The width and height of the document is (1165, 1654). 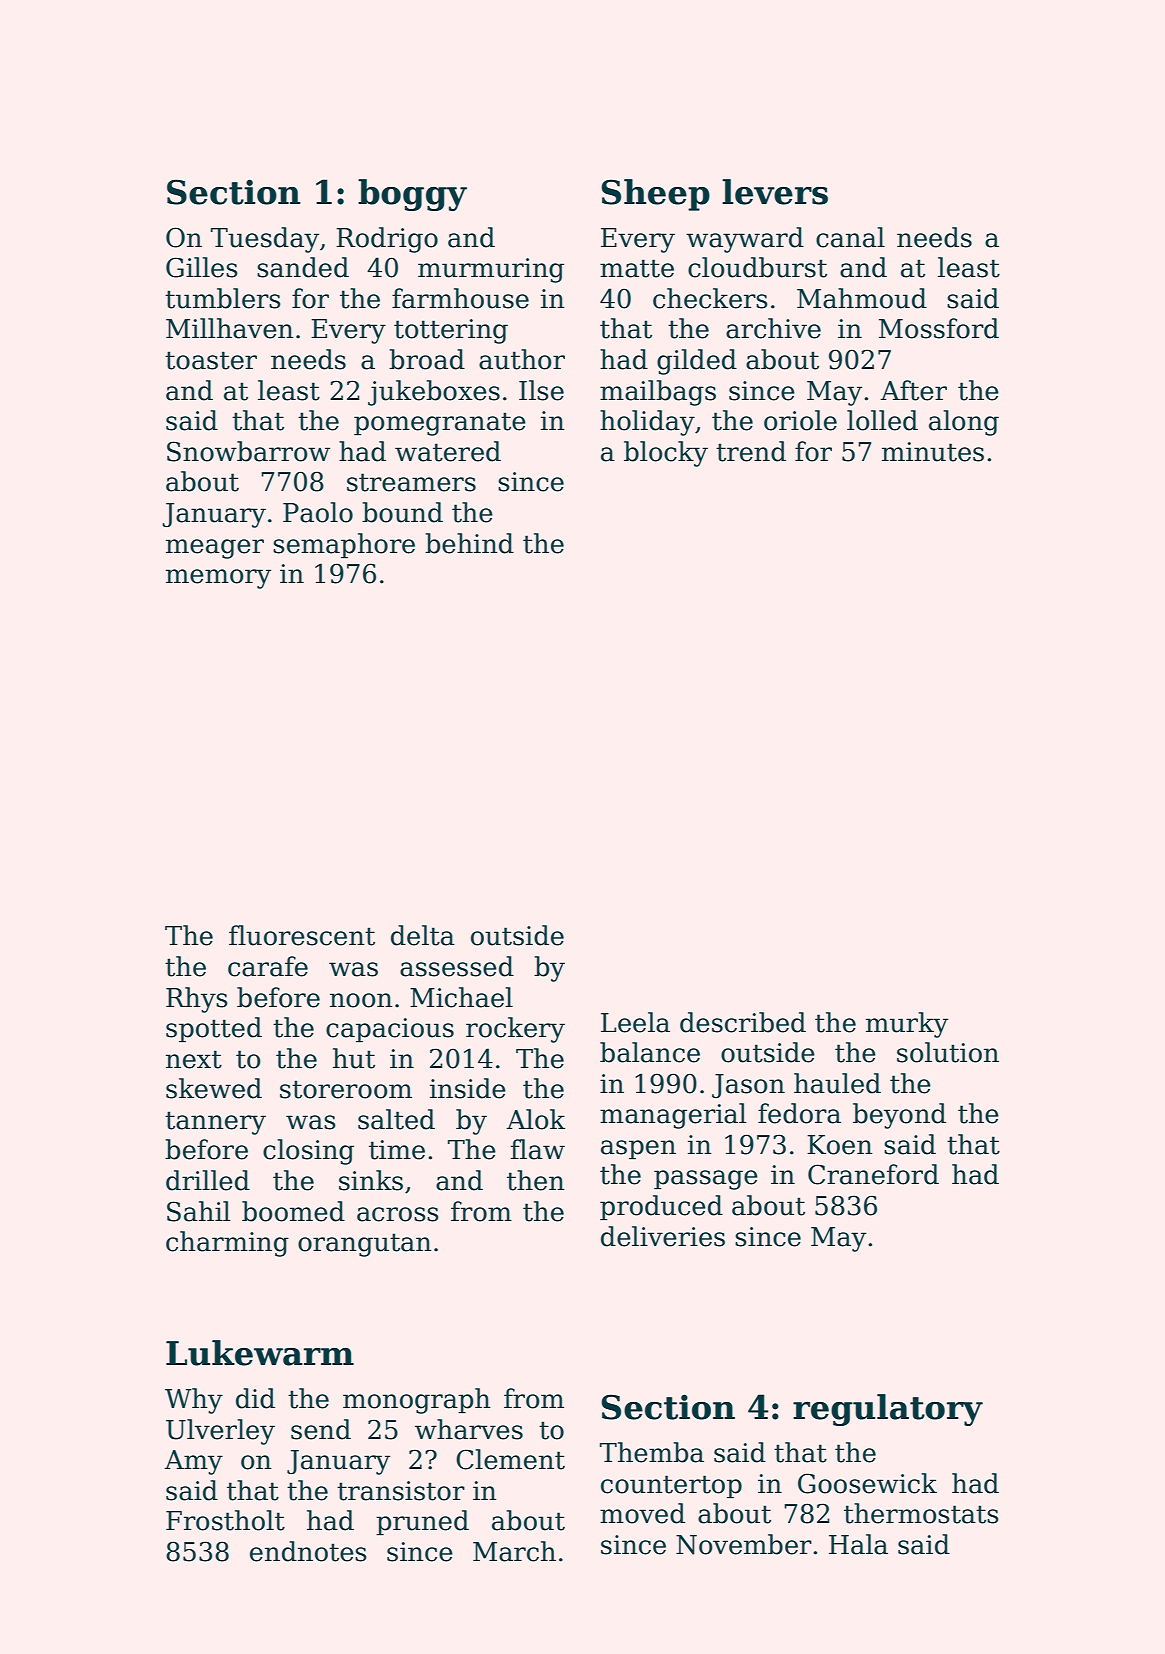 I want to click on fluorescent, so click(x=302, y=935).
